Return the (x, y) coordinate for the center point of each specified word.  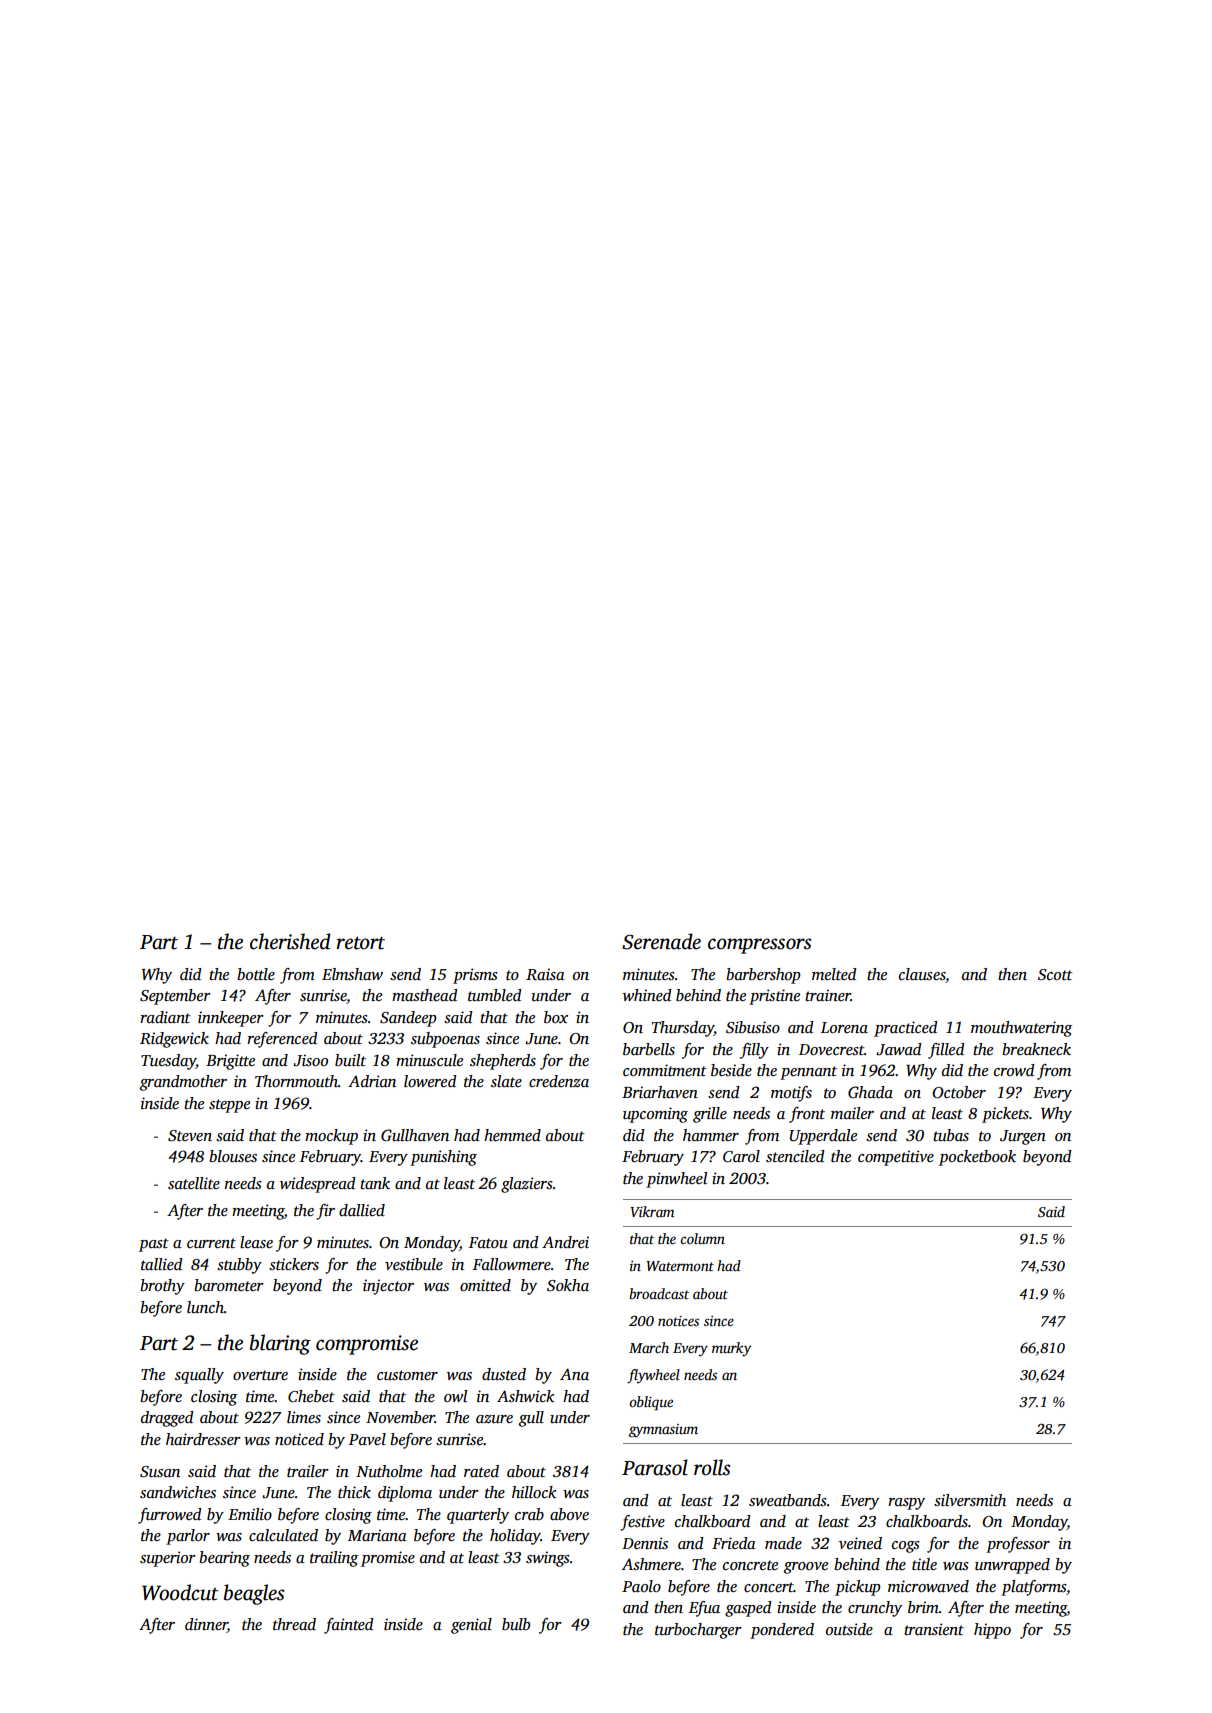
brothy (162, 1287)
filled (946, 1051)
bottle (256, 974)
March (649, 1347)
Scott (1055, 975)
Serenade (661, 941)
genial (471, 1626)
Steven (190, 1136)
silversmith (970, 1500)
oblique (651, 1403)
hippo (992, 1631)
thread (294, 1624)
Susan (160, 1472)
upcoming (655, 1115)
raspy (906, 1504)
